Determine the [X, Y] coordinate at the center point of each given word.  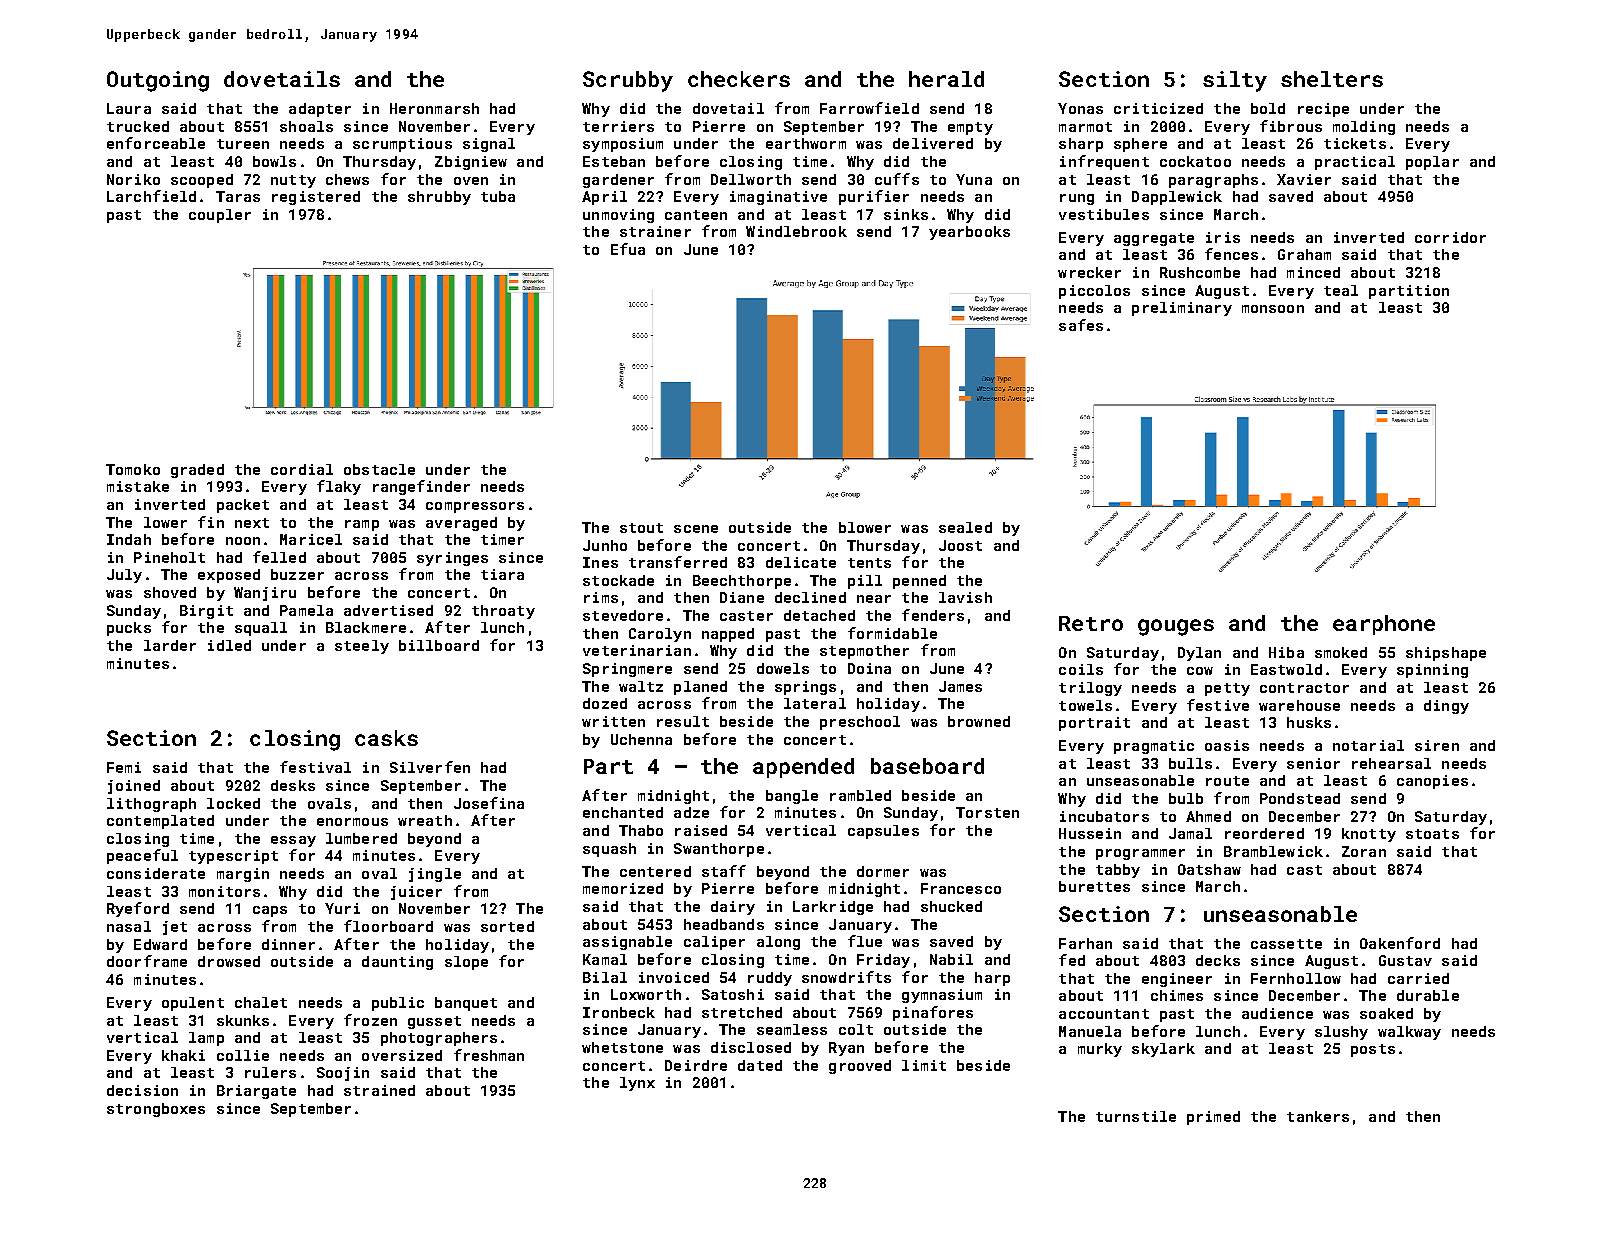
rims [601, 597]
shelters [1332, 79]
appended [803, 768]
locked [233, 803]
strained [379, 1090]
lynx [637, 1084]
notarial [1368, 745]
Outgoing [158, 81]
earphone [1384, 625]
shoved [170, 592]
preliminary [1182, 309]
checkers [739, 79]
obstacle [379, 469]
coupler [220, 216]
